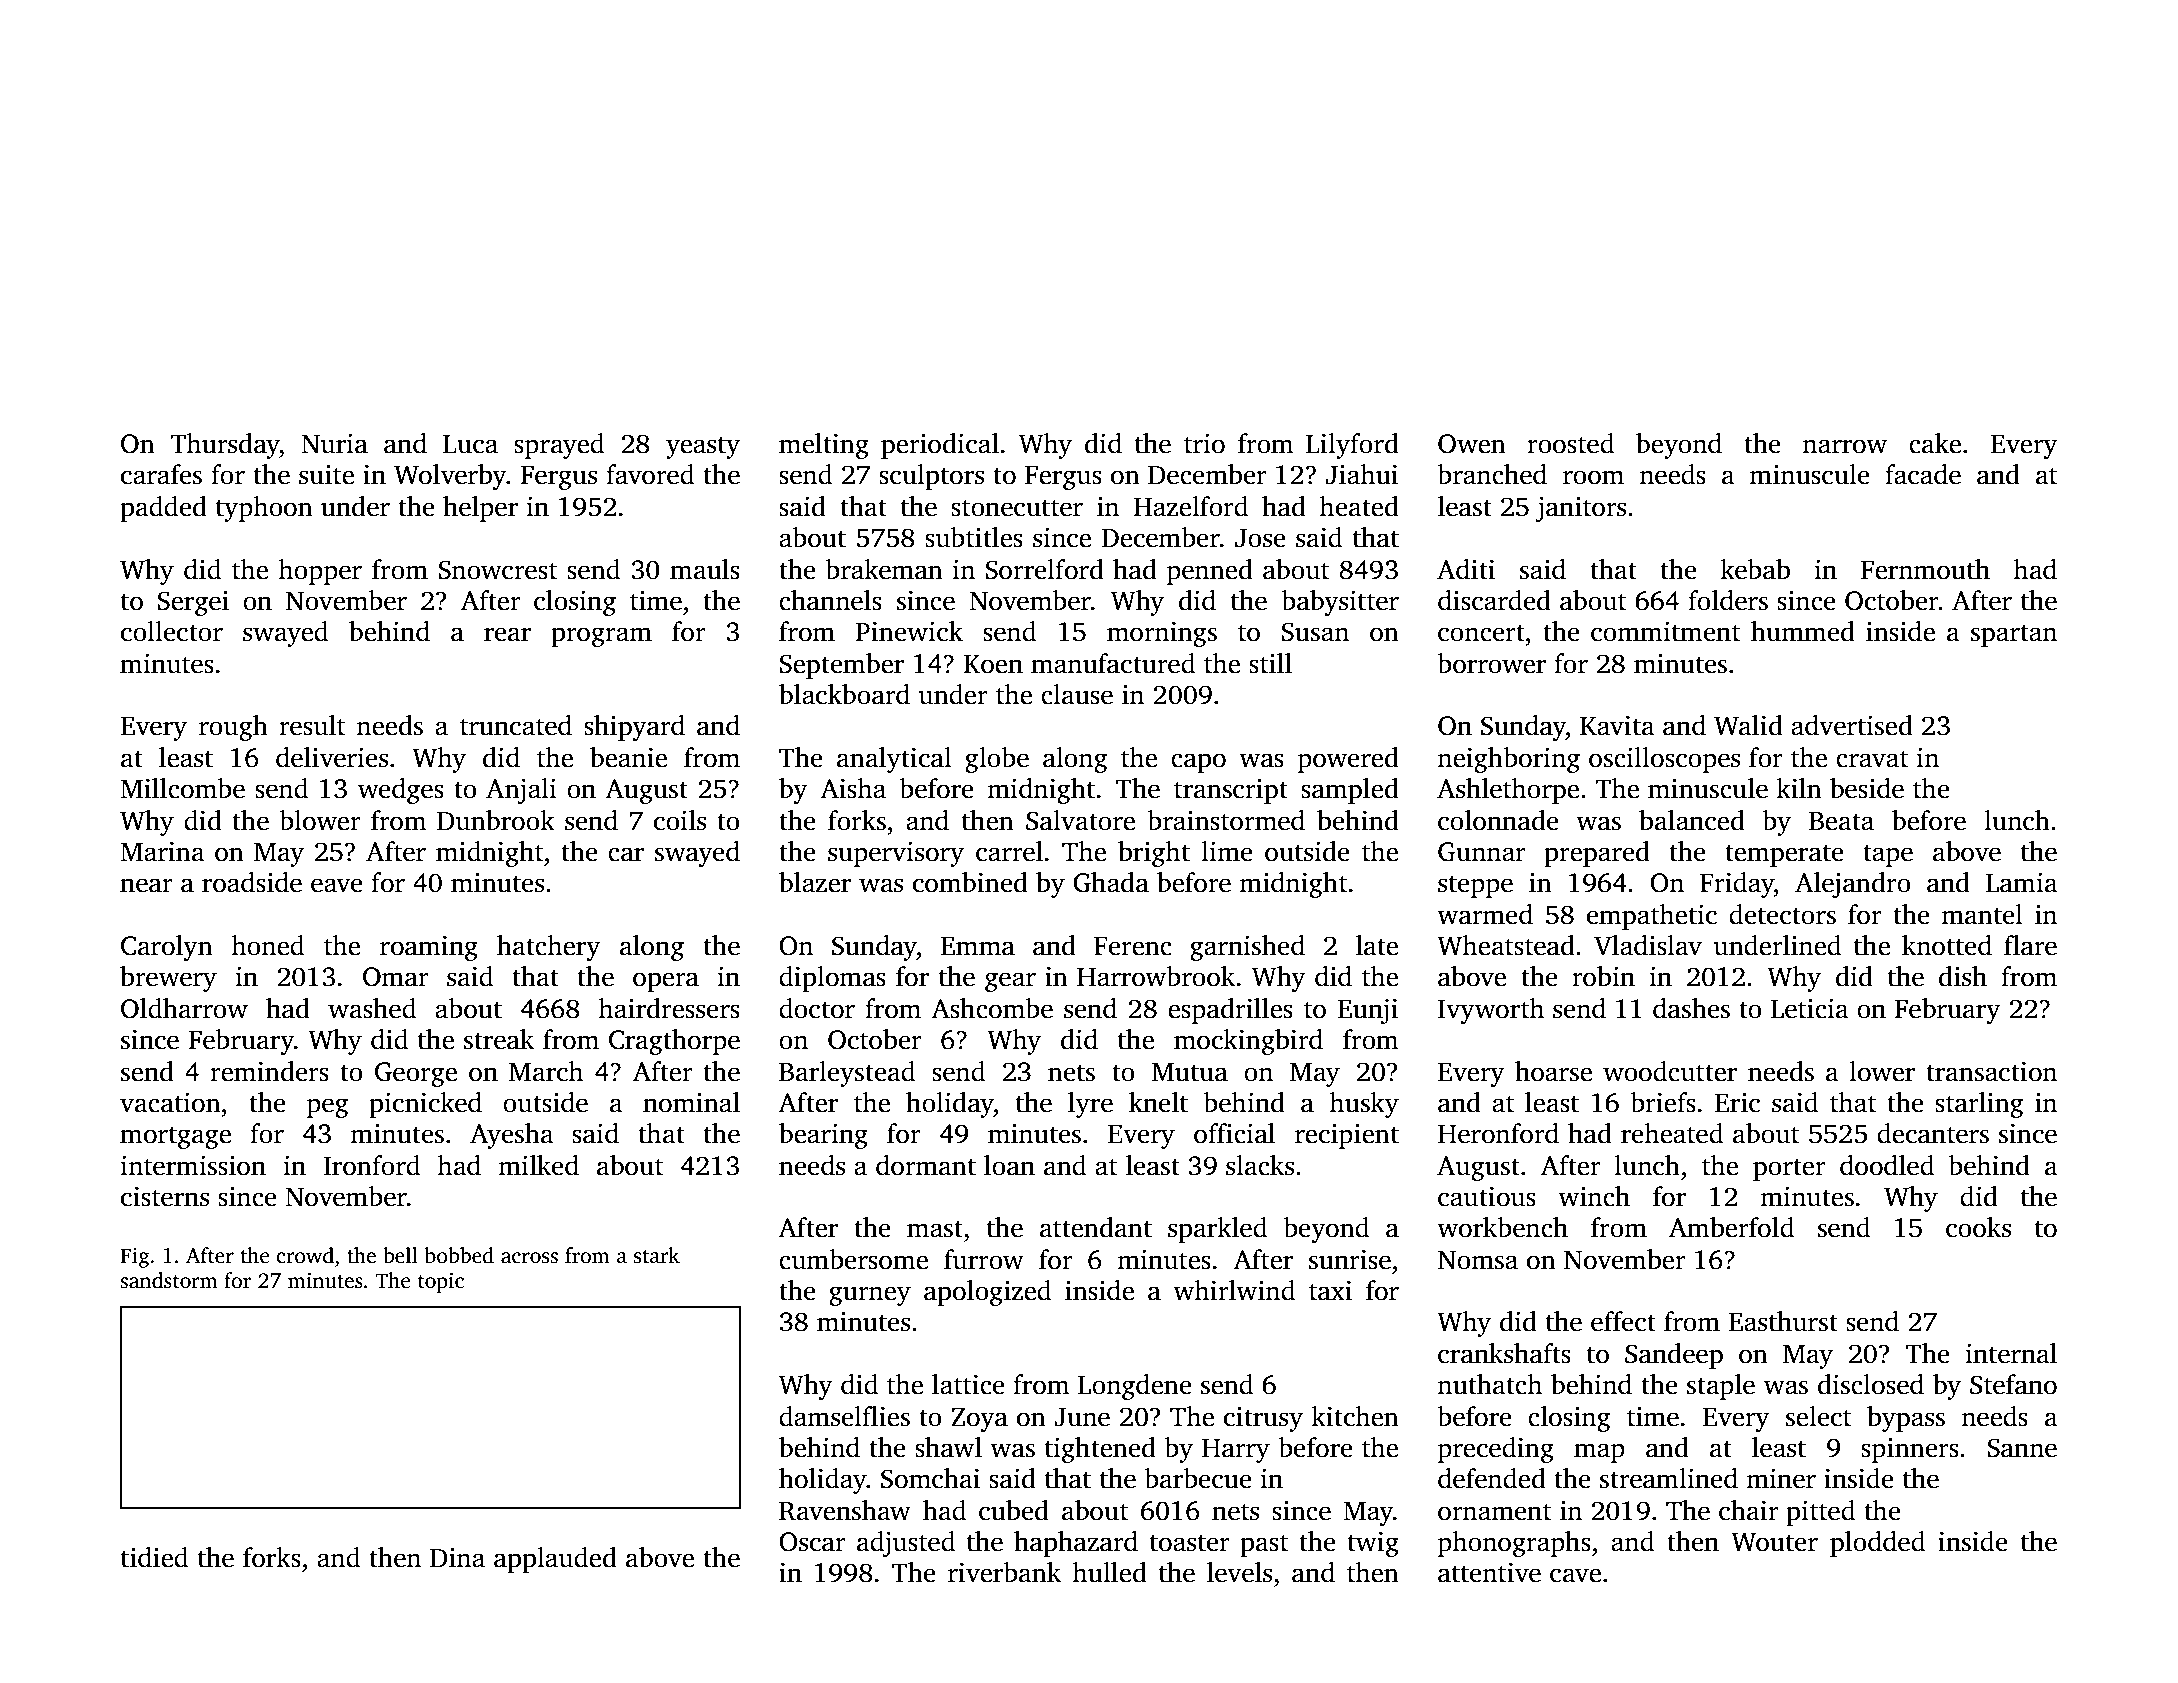 This page has width=2178, height=1683. What do you see at coordinates (170, 1103) in the page?
I see `vacation` at bounding box center [170, 1103].
